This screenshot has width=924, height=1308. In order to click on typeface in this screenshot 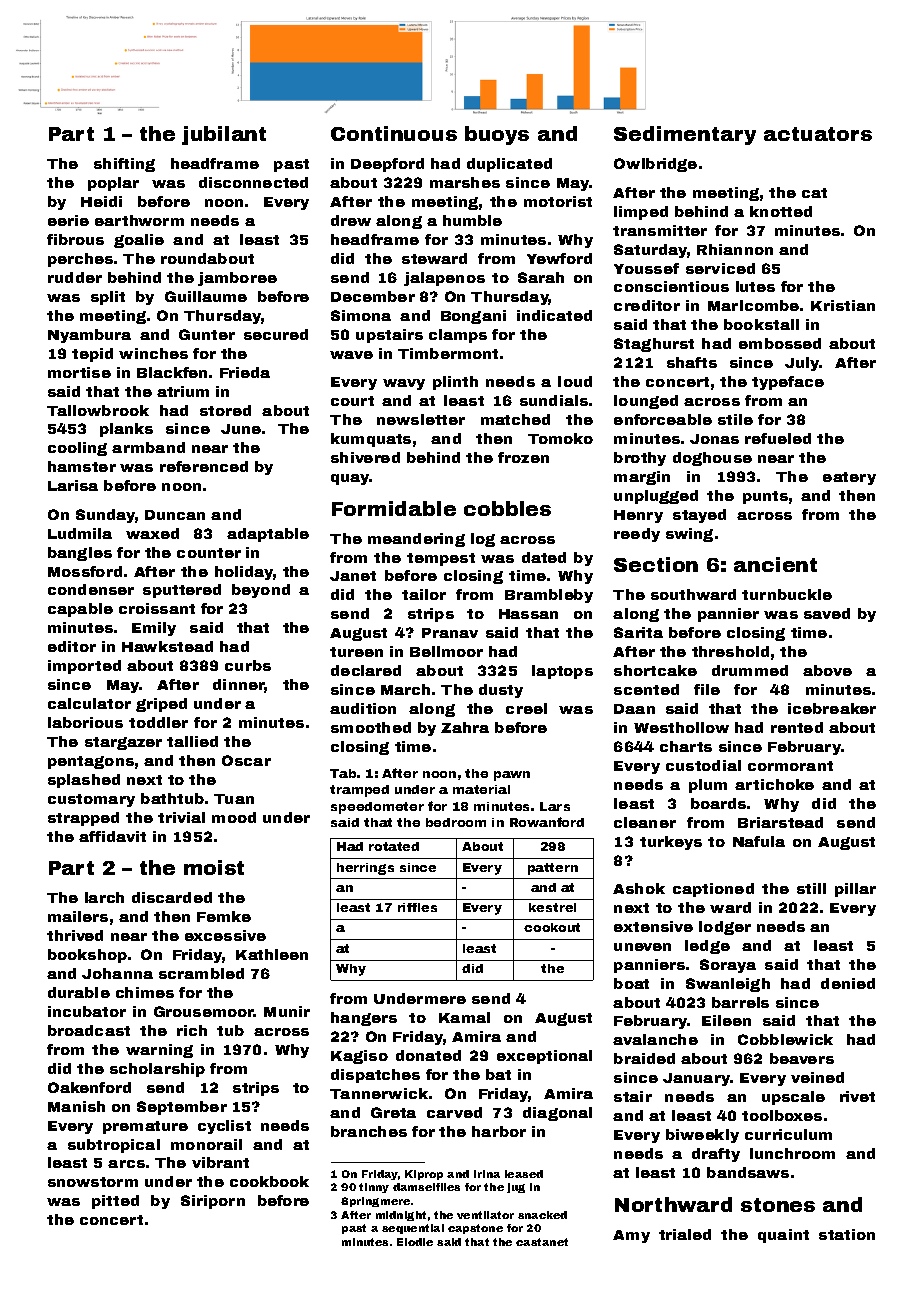, I will do `click(788, 383)`.
